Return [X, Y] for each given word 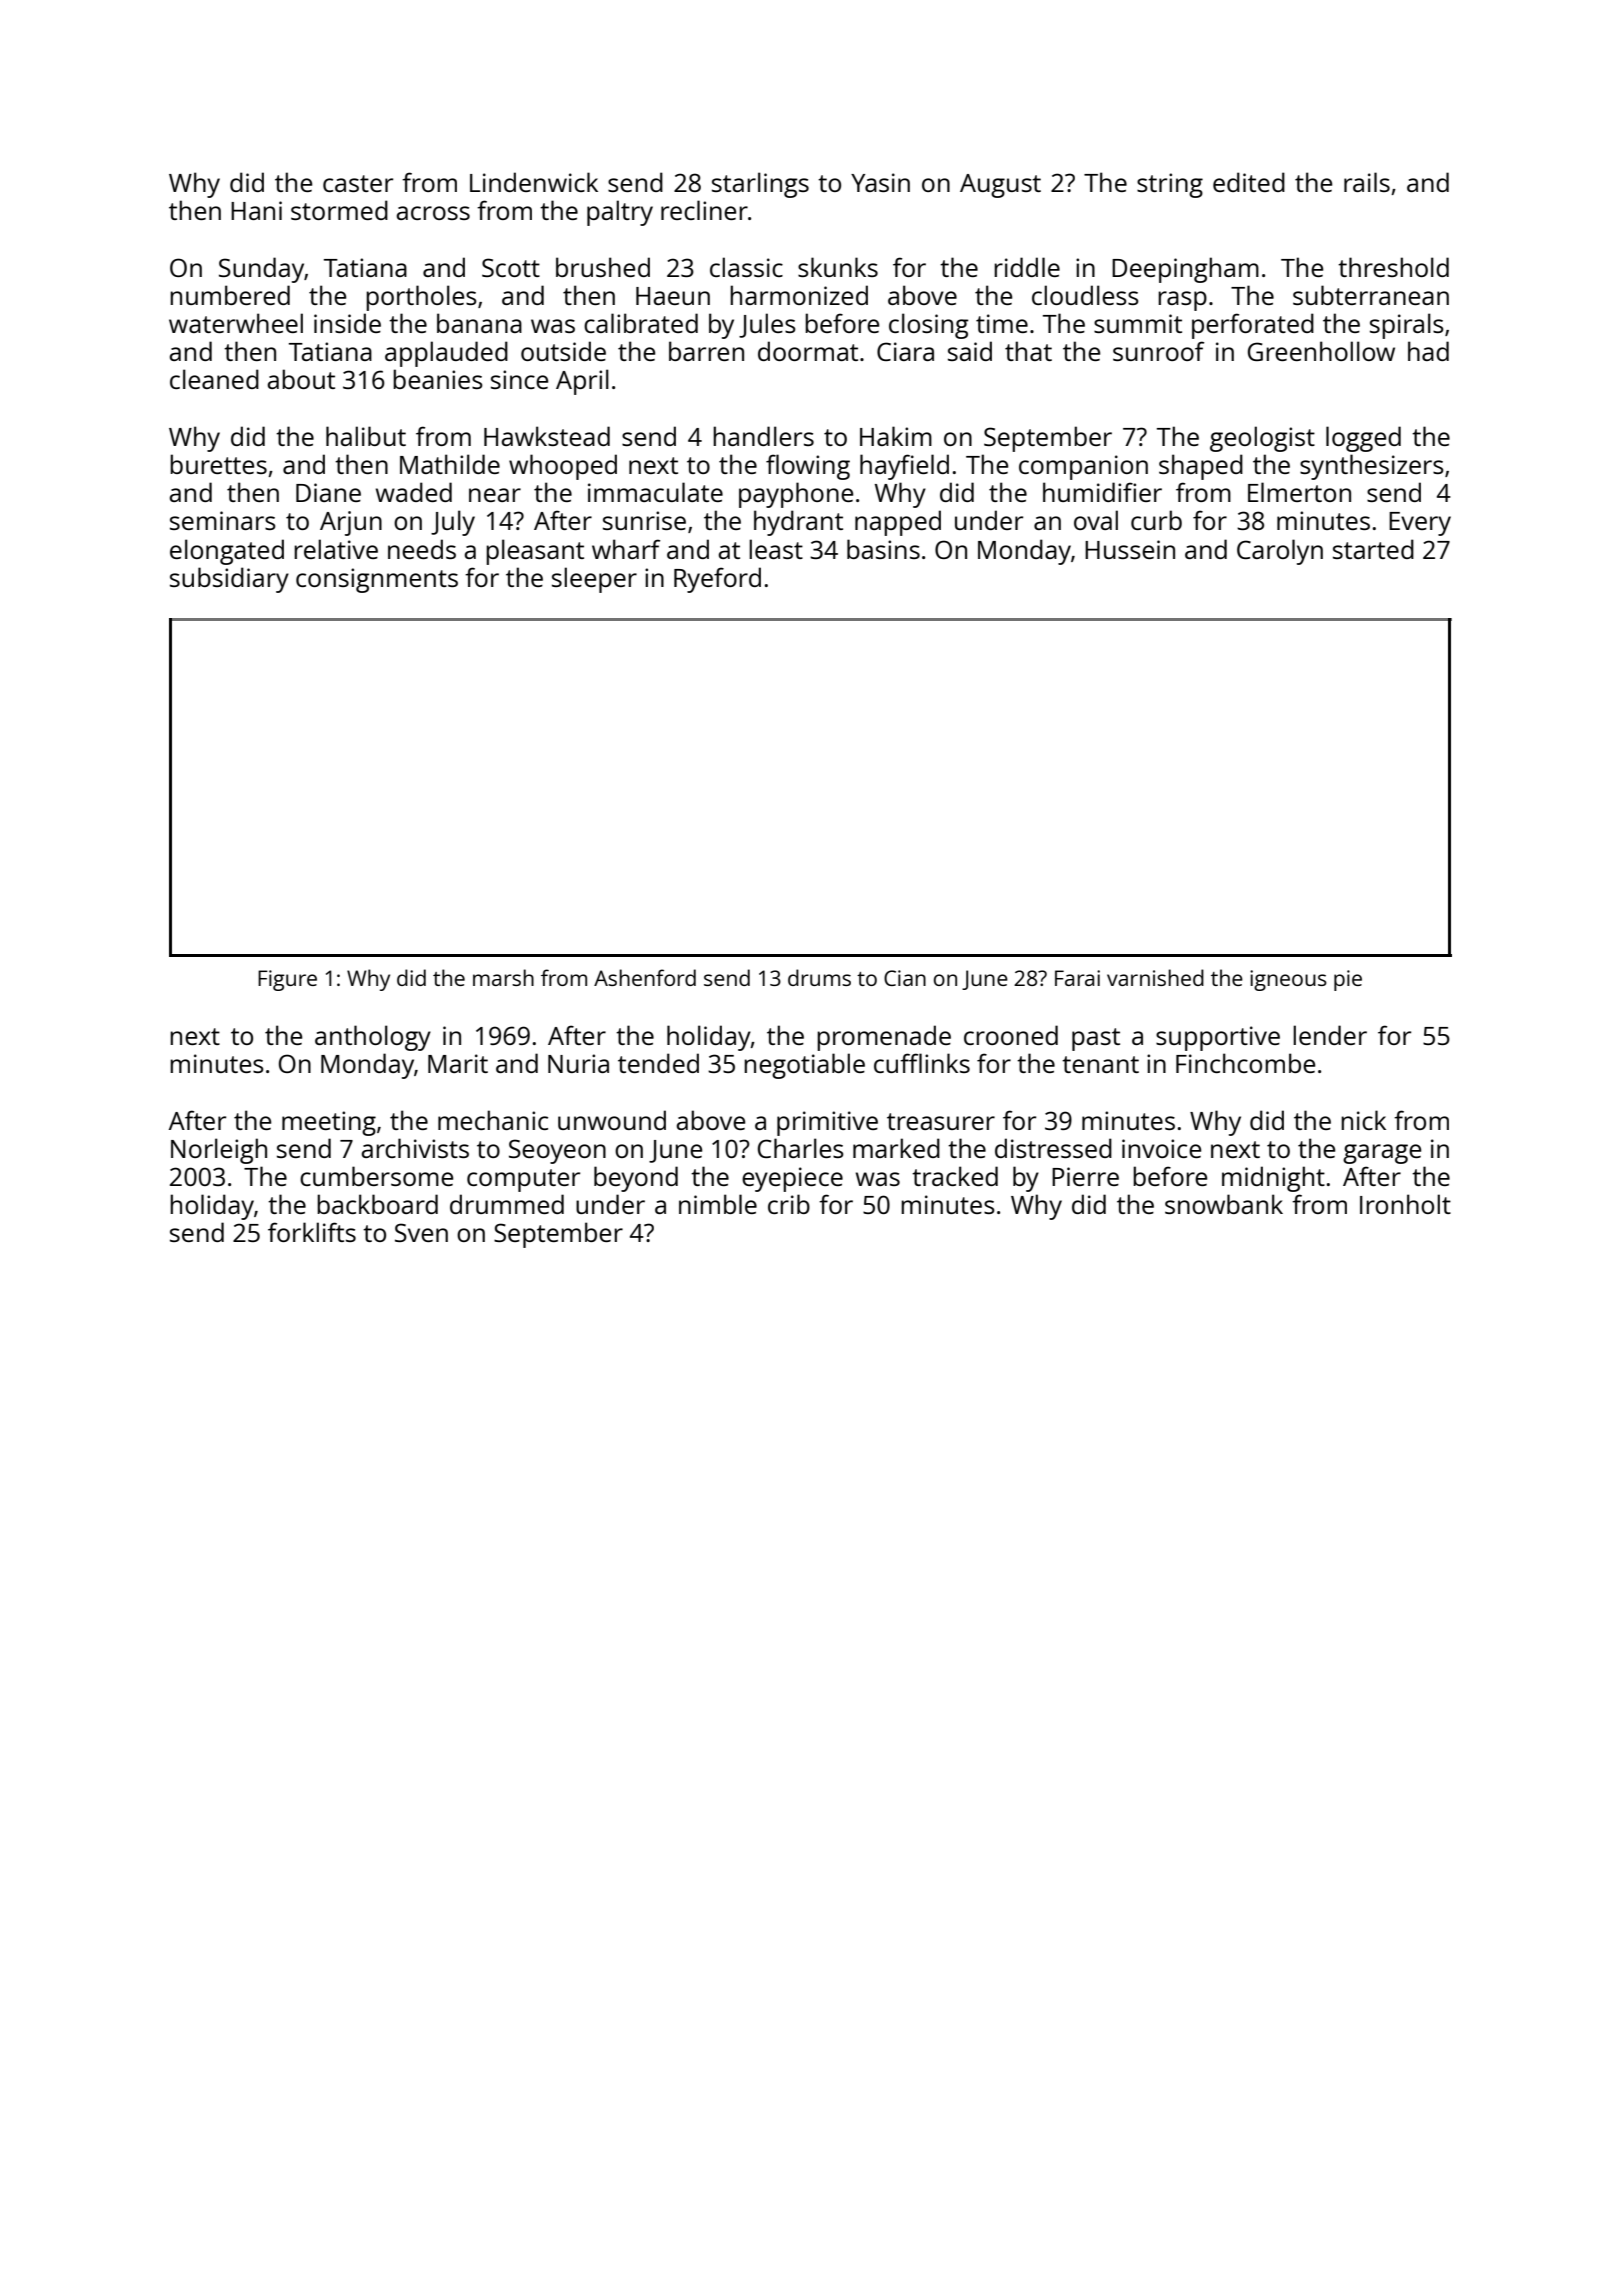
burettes [218, 464]
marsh [503, 977]
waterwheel [236, 323]
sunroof [1158, 351]
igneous [1288, 980]
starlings [760, 185]
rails [1367, 182]
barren [706, 351]
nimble [718, 1204]
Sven [421, 1232]
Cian [905, 978]
